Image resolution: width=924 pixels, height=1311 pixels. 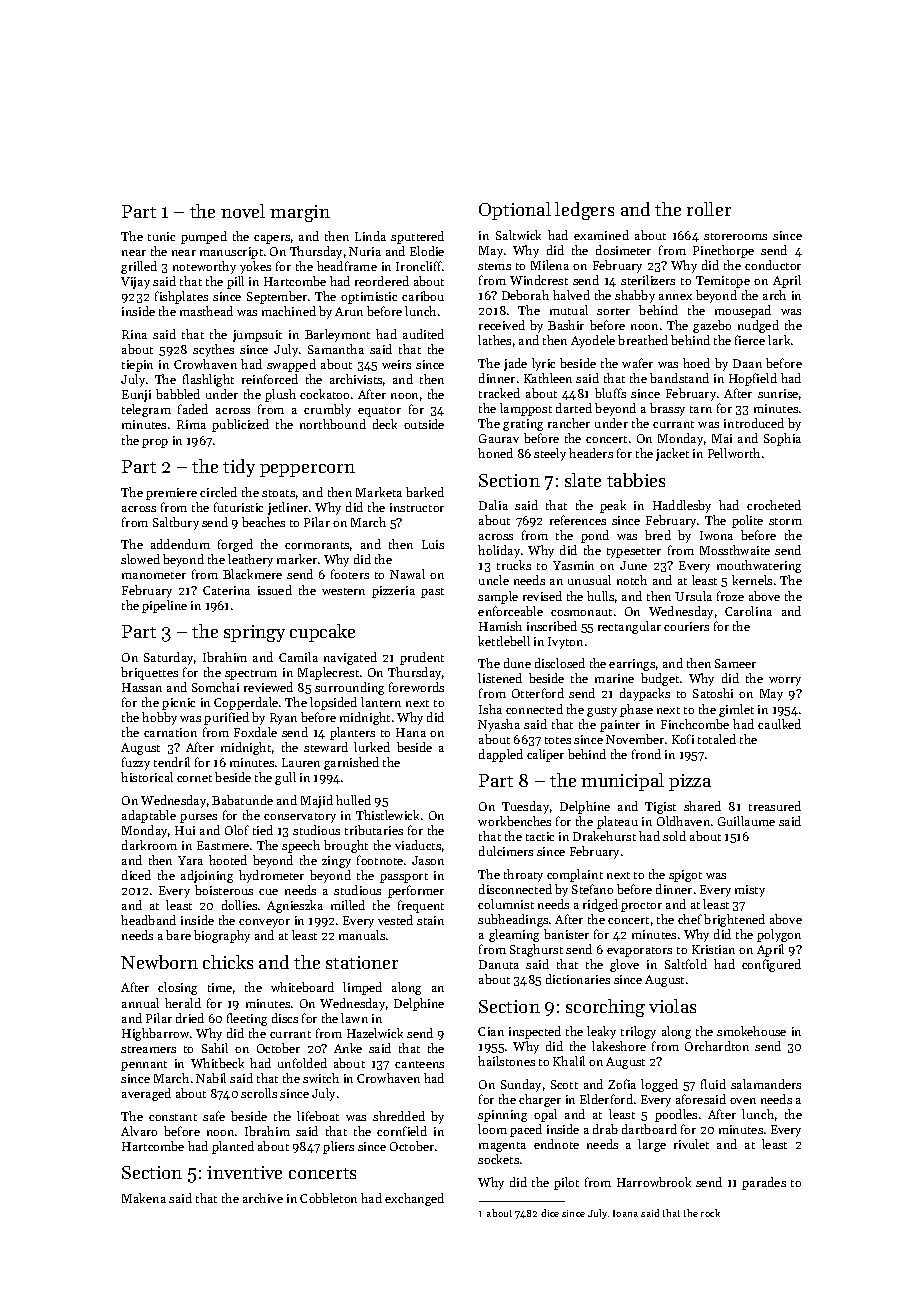 What do you see at coordinates (494, 340) in the document?
I see `lathes` at bounding box center [494, 340].
